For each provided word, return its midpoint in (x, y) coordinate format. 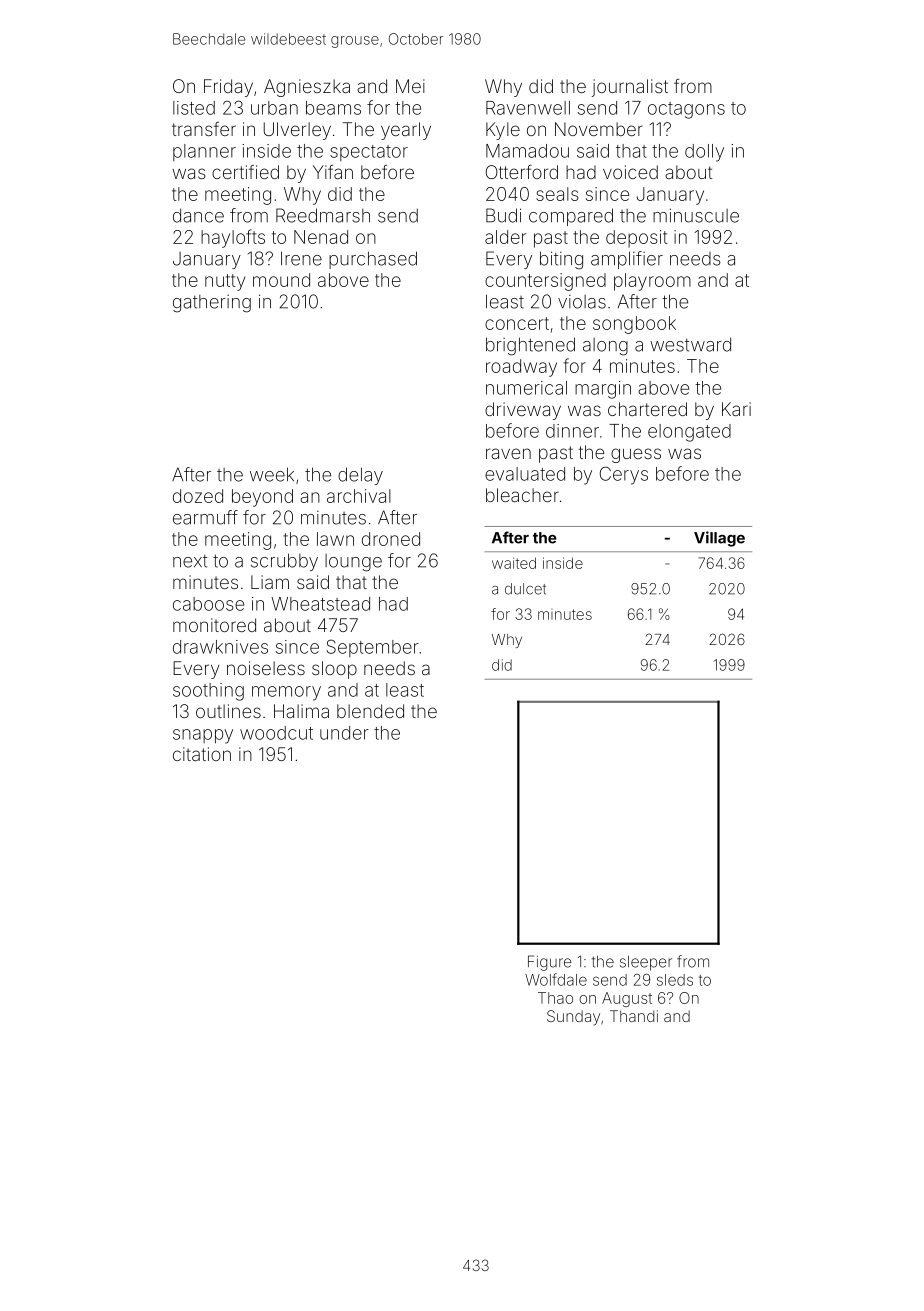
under (344, 733)
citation (202, 754)
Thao (555, 998)
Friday (228, 88)
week (272, 474)
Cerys (624, 475)
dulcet (525, 589)
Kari (736, 409)
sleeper (646, 963)
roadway (521, 368)
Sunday (573, 1018)
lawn (335, 539)
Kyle (503, 131)
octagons (686, 110)
